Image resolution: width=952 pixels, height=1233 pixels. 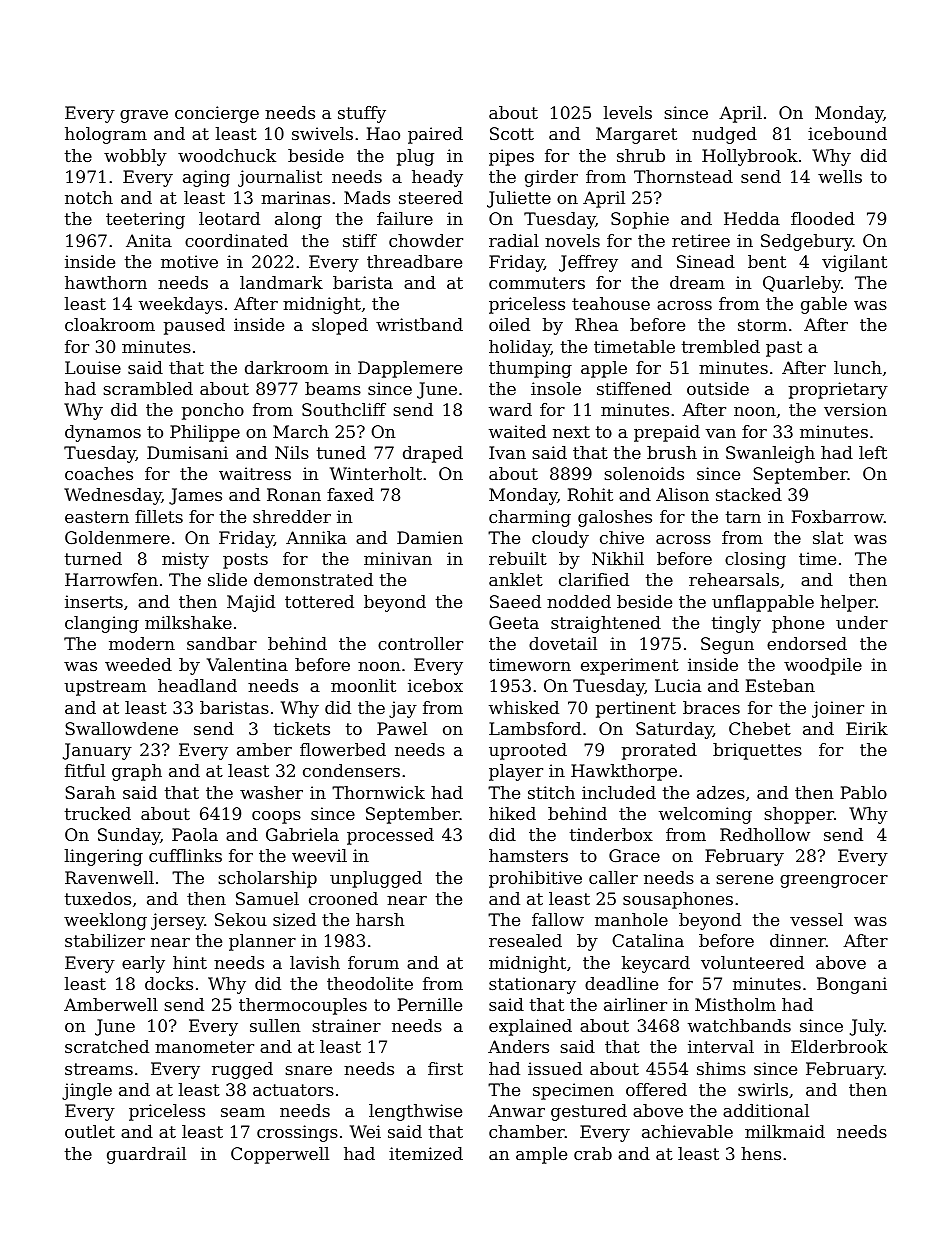 I want to click on dynamos, so click(x=103, y=433).
